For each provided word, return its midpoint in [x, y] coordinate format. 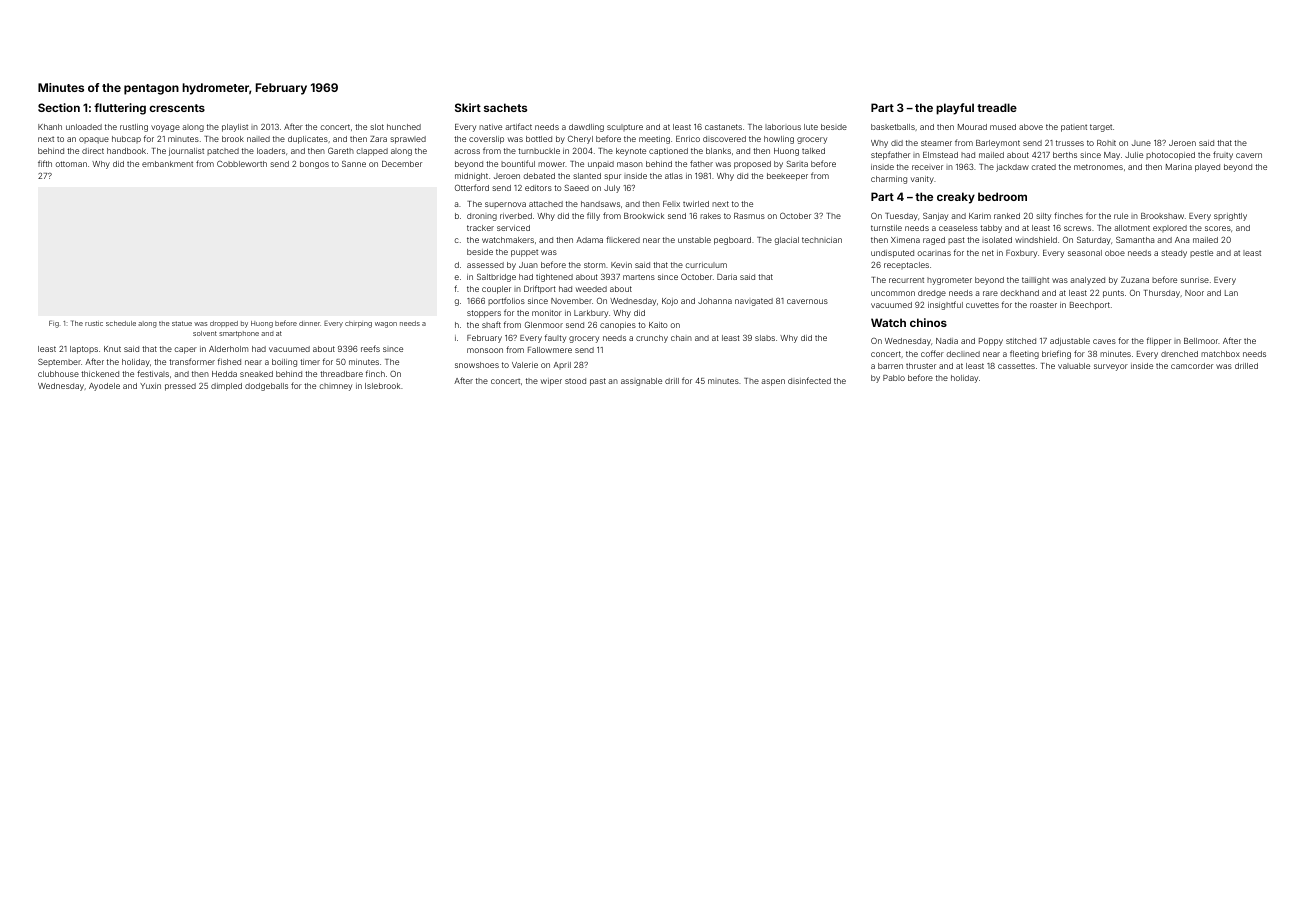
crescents [177, 108]
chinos [928, 322]
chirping [358, 324]
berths [1065, 155]
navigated [754, 302]
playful [955, 109]
